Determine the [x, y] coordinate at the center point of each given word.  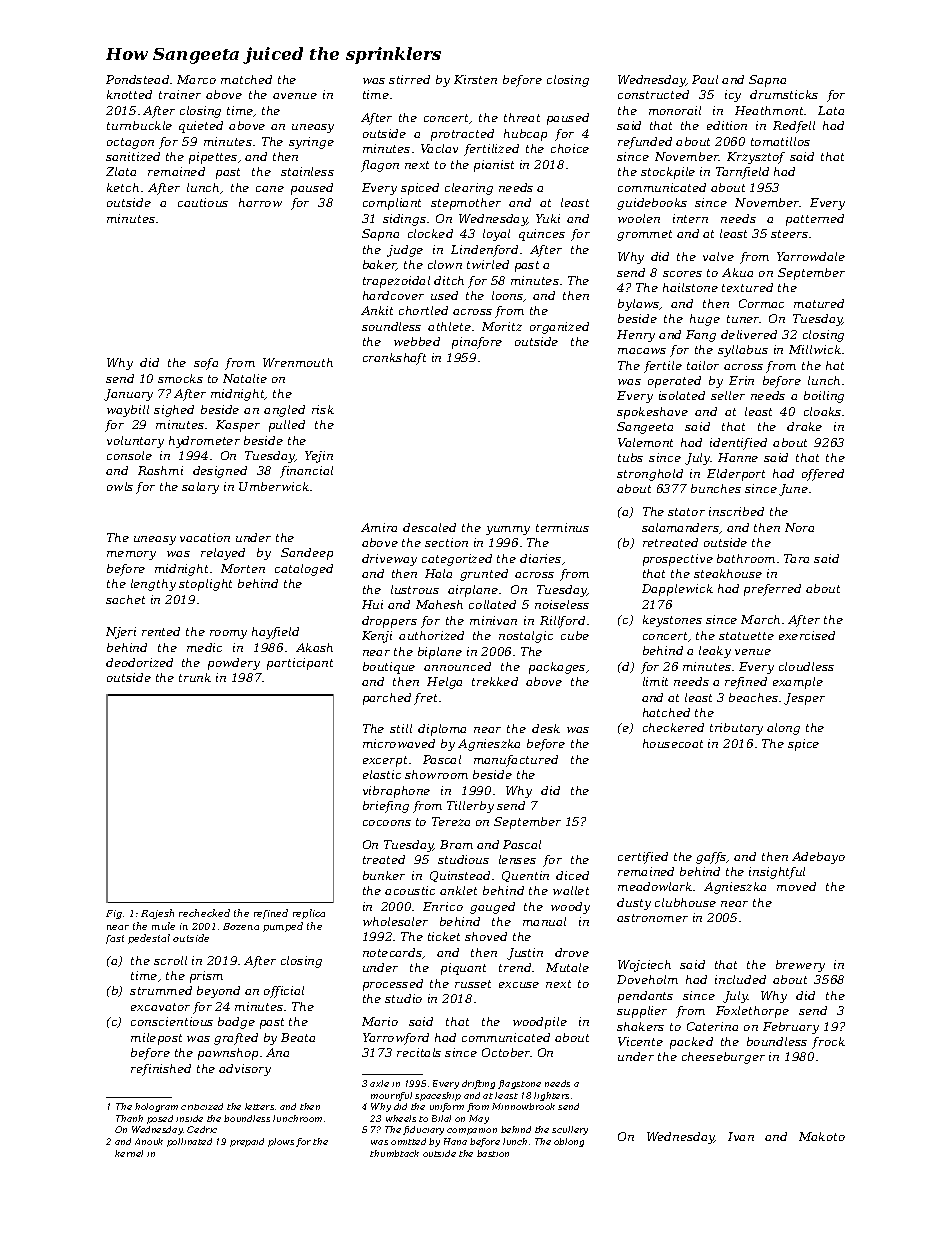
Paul [705, 79]
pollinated [189, 1142]
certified [643, 858]
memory [131, 555]
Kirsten [475, 79]
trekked [495, 681]
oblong [569, 1142]
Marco [196, 79]
